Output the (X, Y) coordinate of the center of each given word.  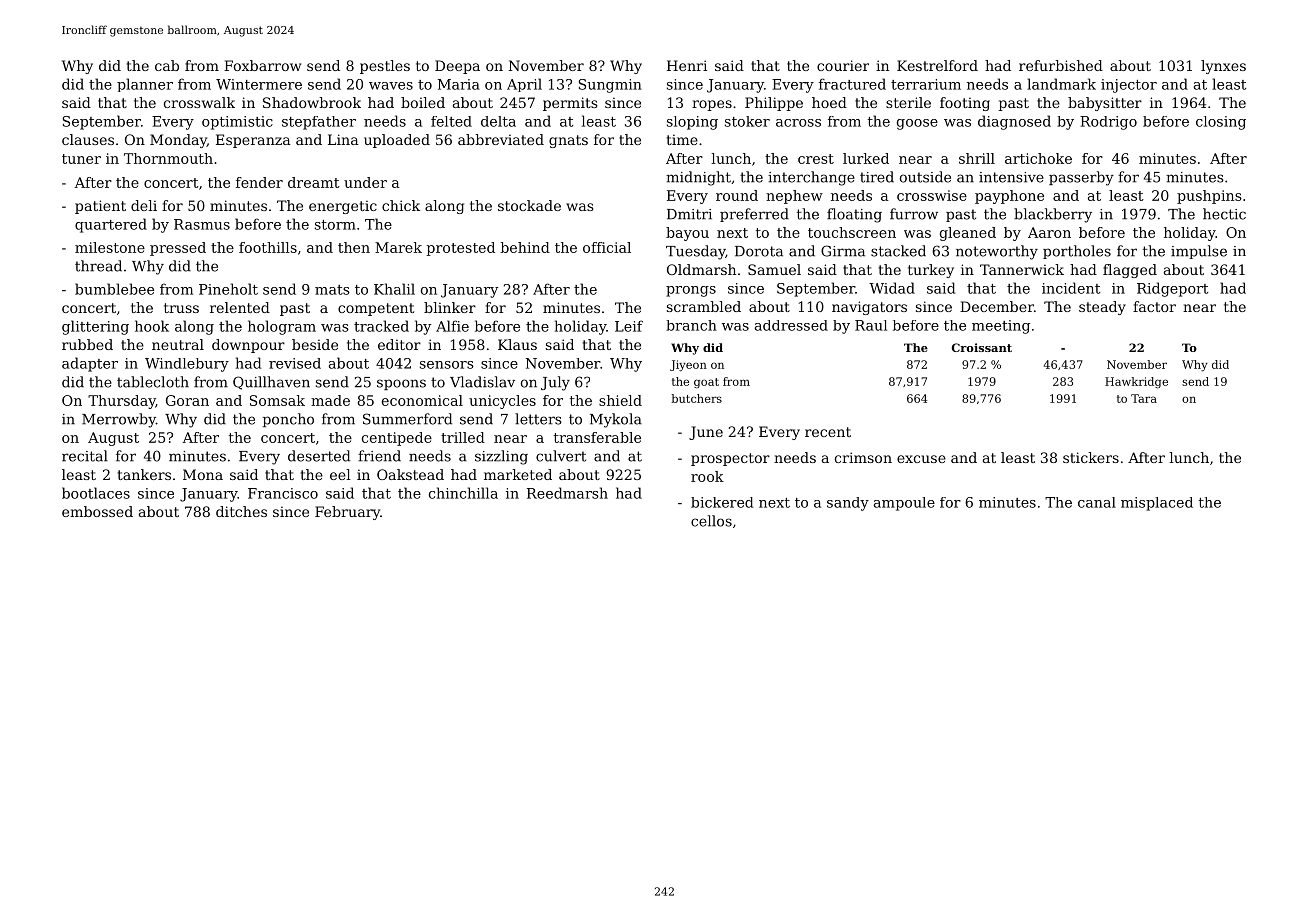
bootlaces (96, 493)
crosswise (932, 195)
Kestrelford (937, 65)
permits (570, 104)
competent (376, 309)
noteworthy (997, 252)
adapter (90, 364)
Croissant (982, 347)
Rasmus (202, 224)
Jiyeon (688, 366)
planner (145, 85)
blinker (450, 307)
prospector (730, 459)
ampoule (904, 504)
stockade (529, 205)
